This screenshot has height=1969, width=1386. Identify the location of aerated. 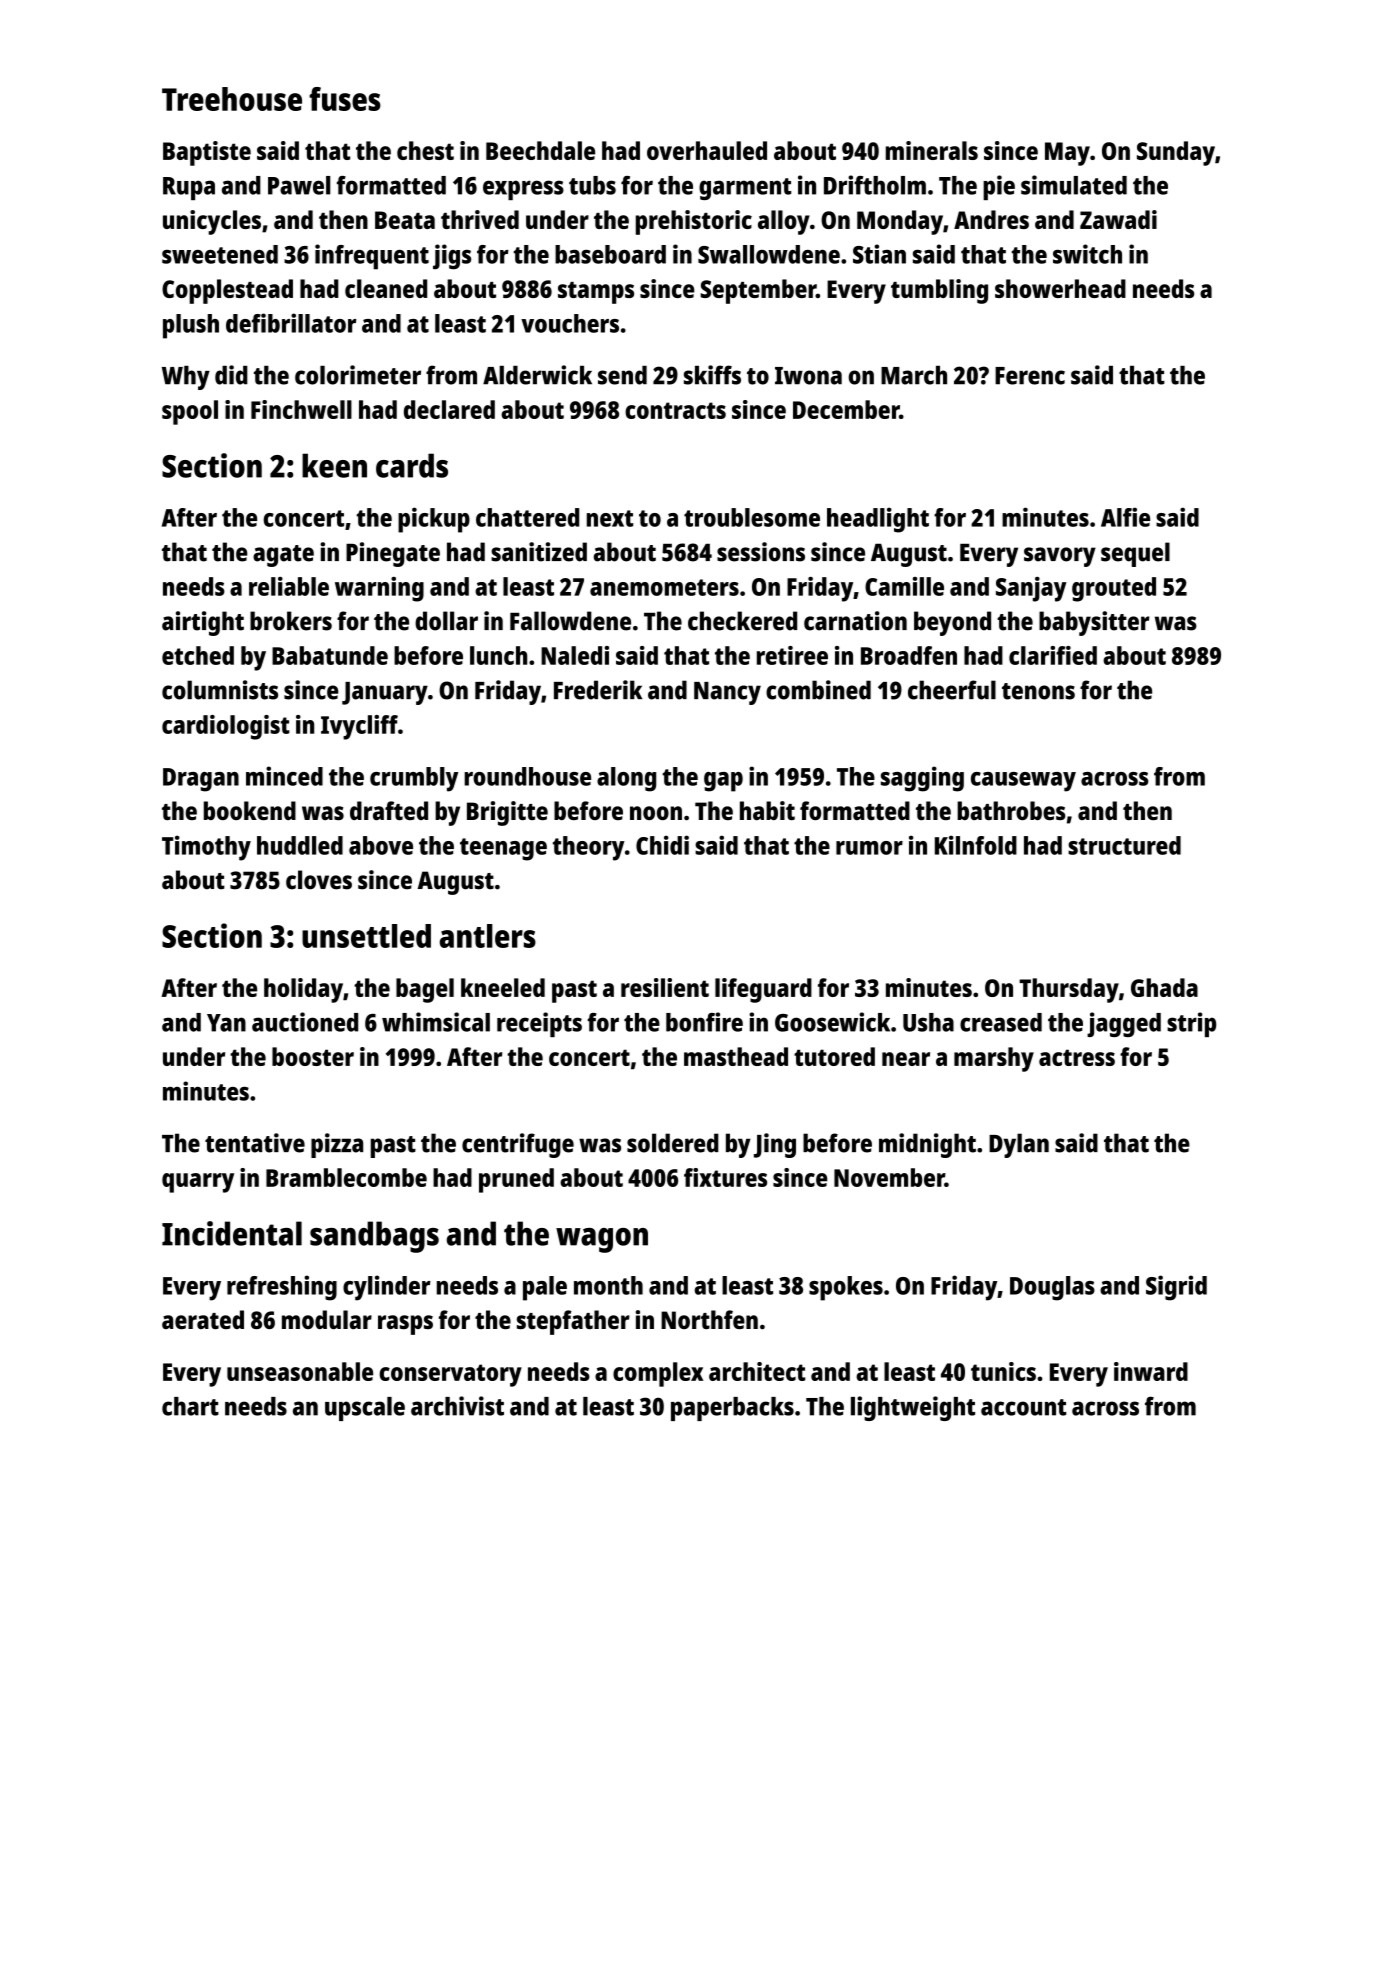
(203, 1319).
